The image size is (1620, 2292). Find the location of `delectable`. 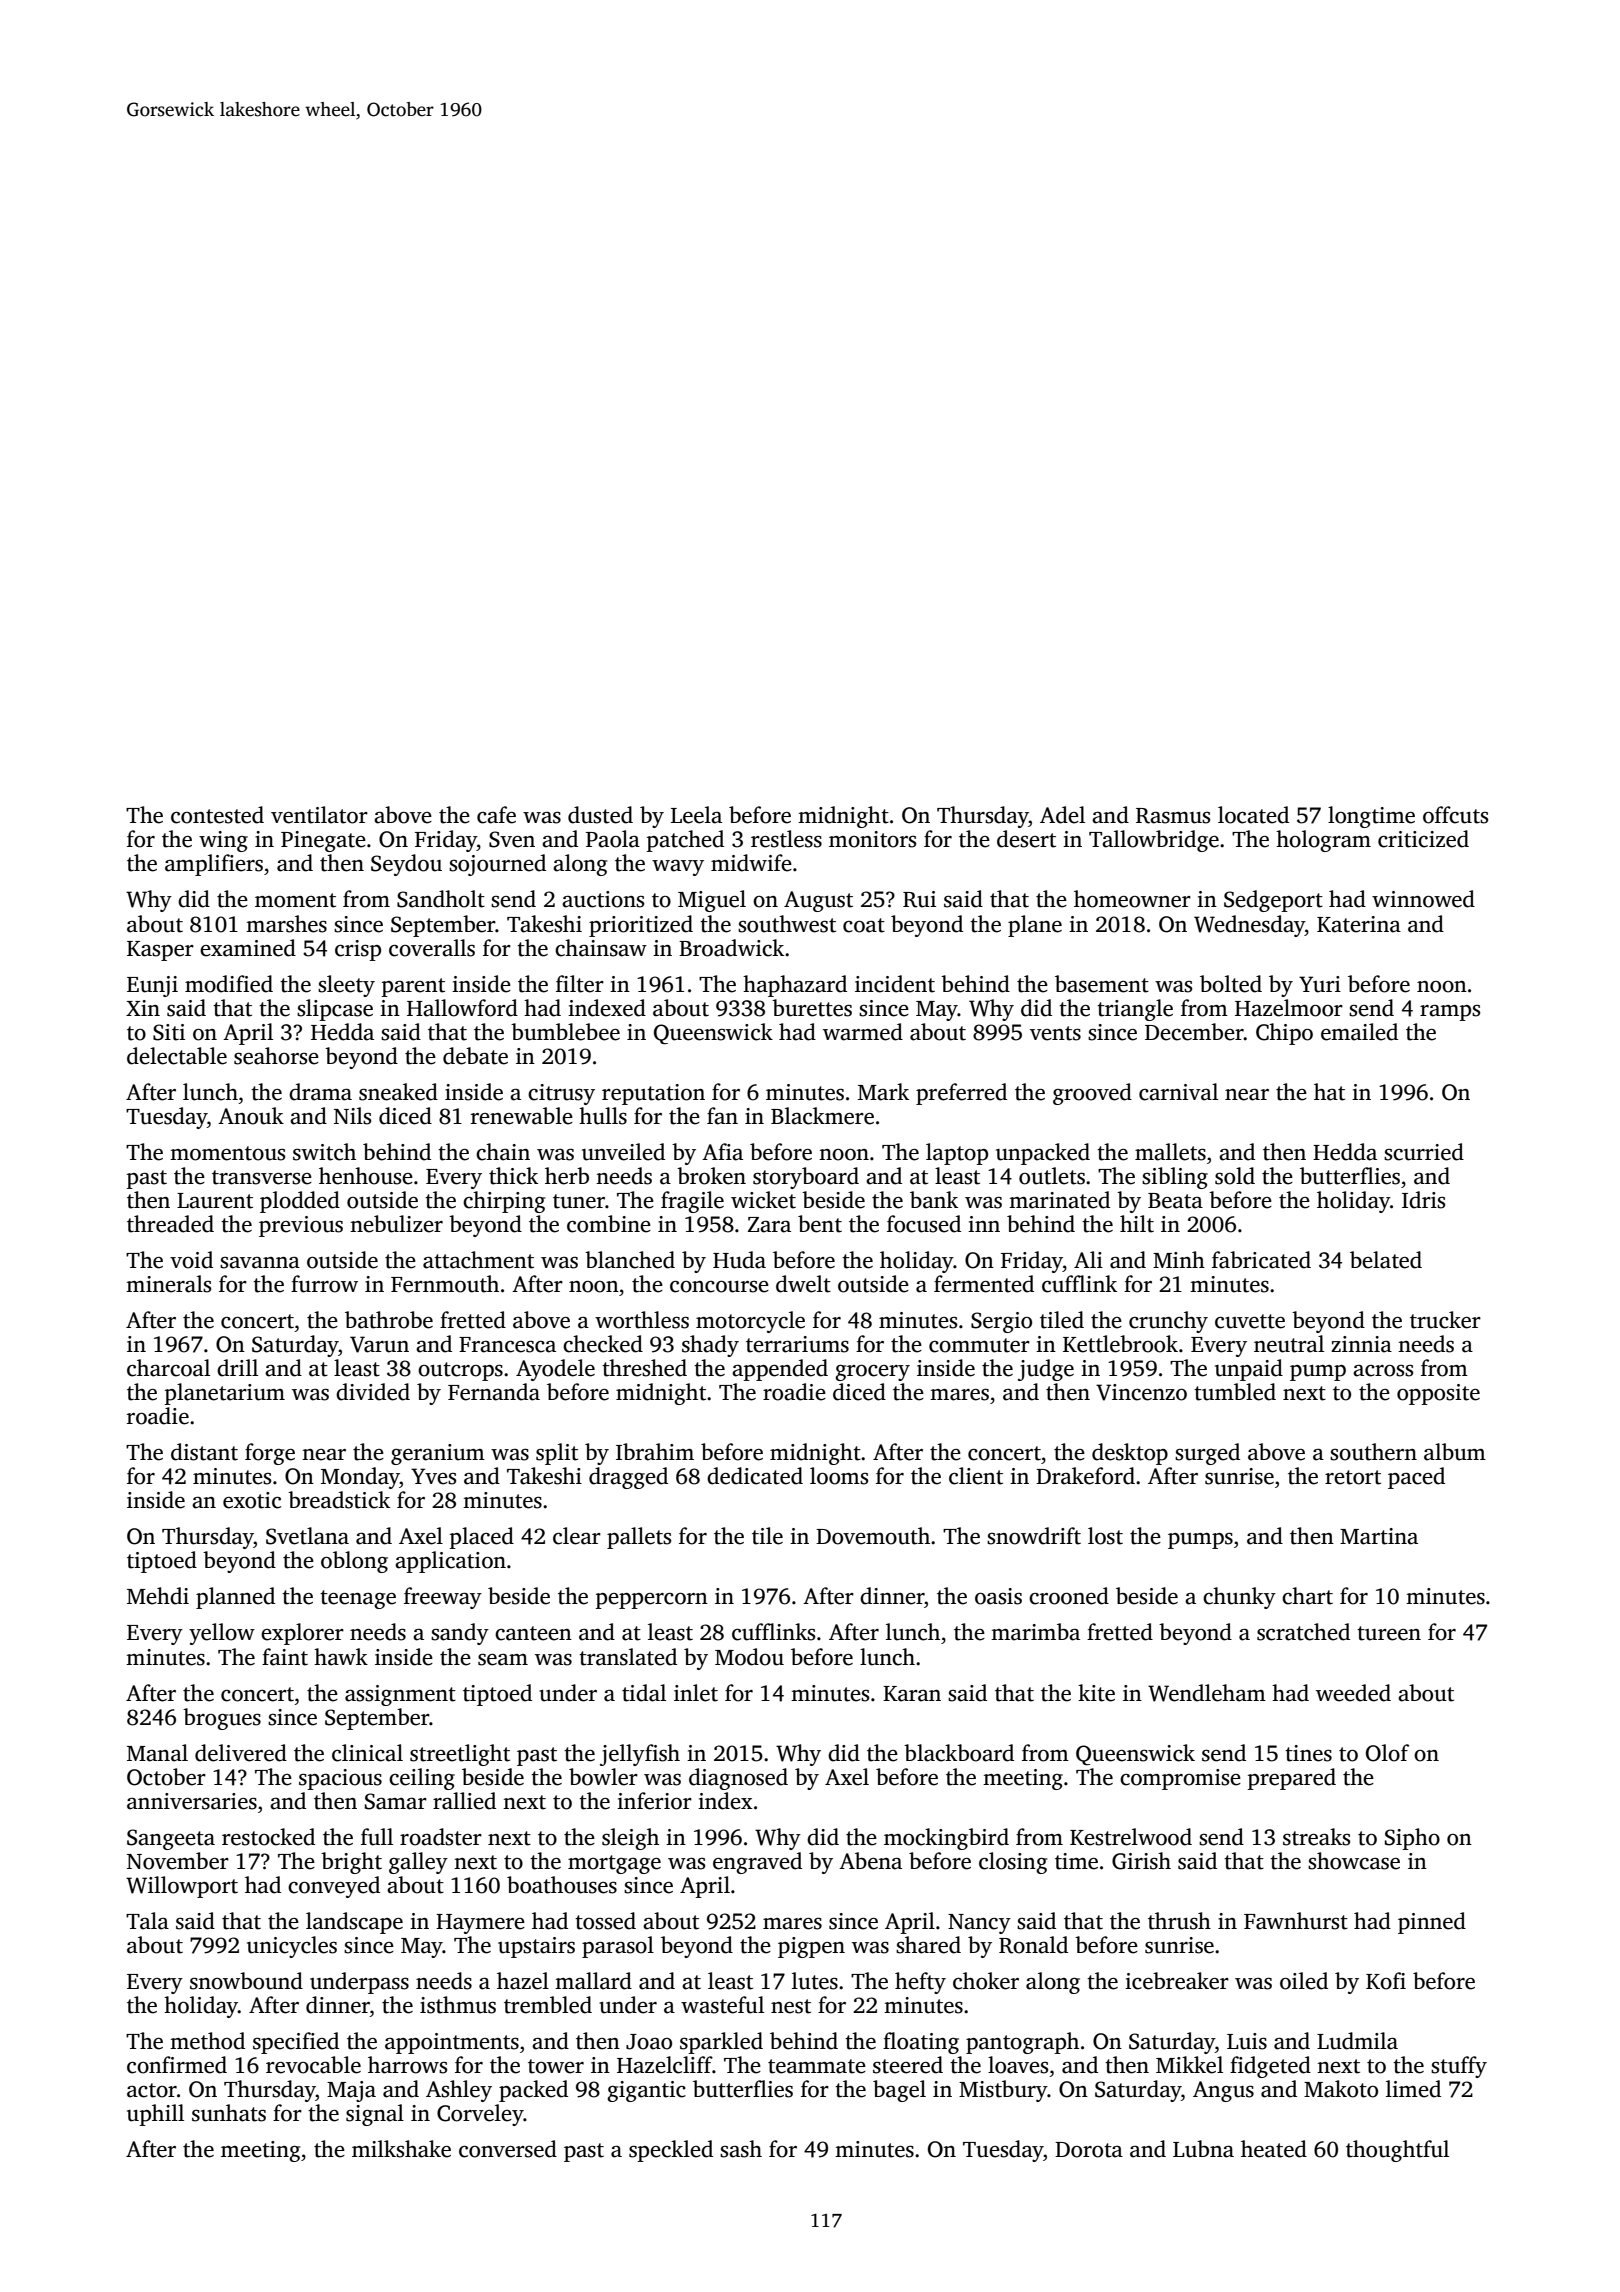

delectable is located at coordinates (177, 1056).
